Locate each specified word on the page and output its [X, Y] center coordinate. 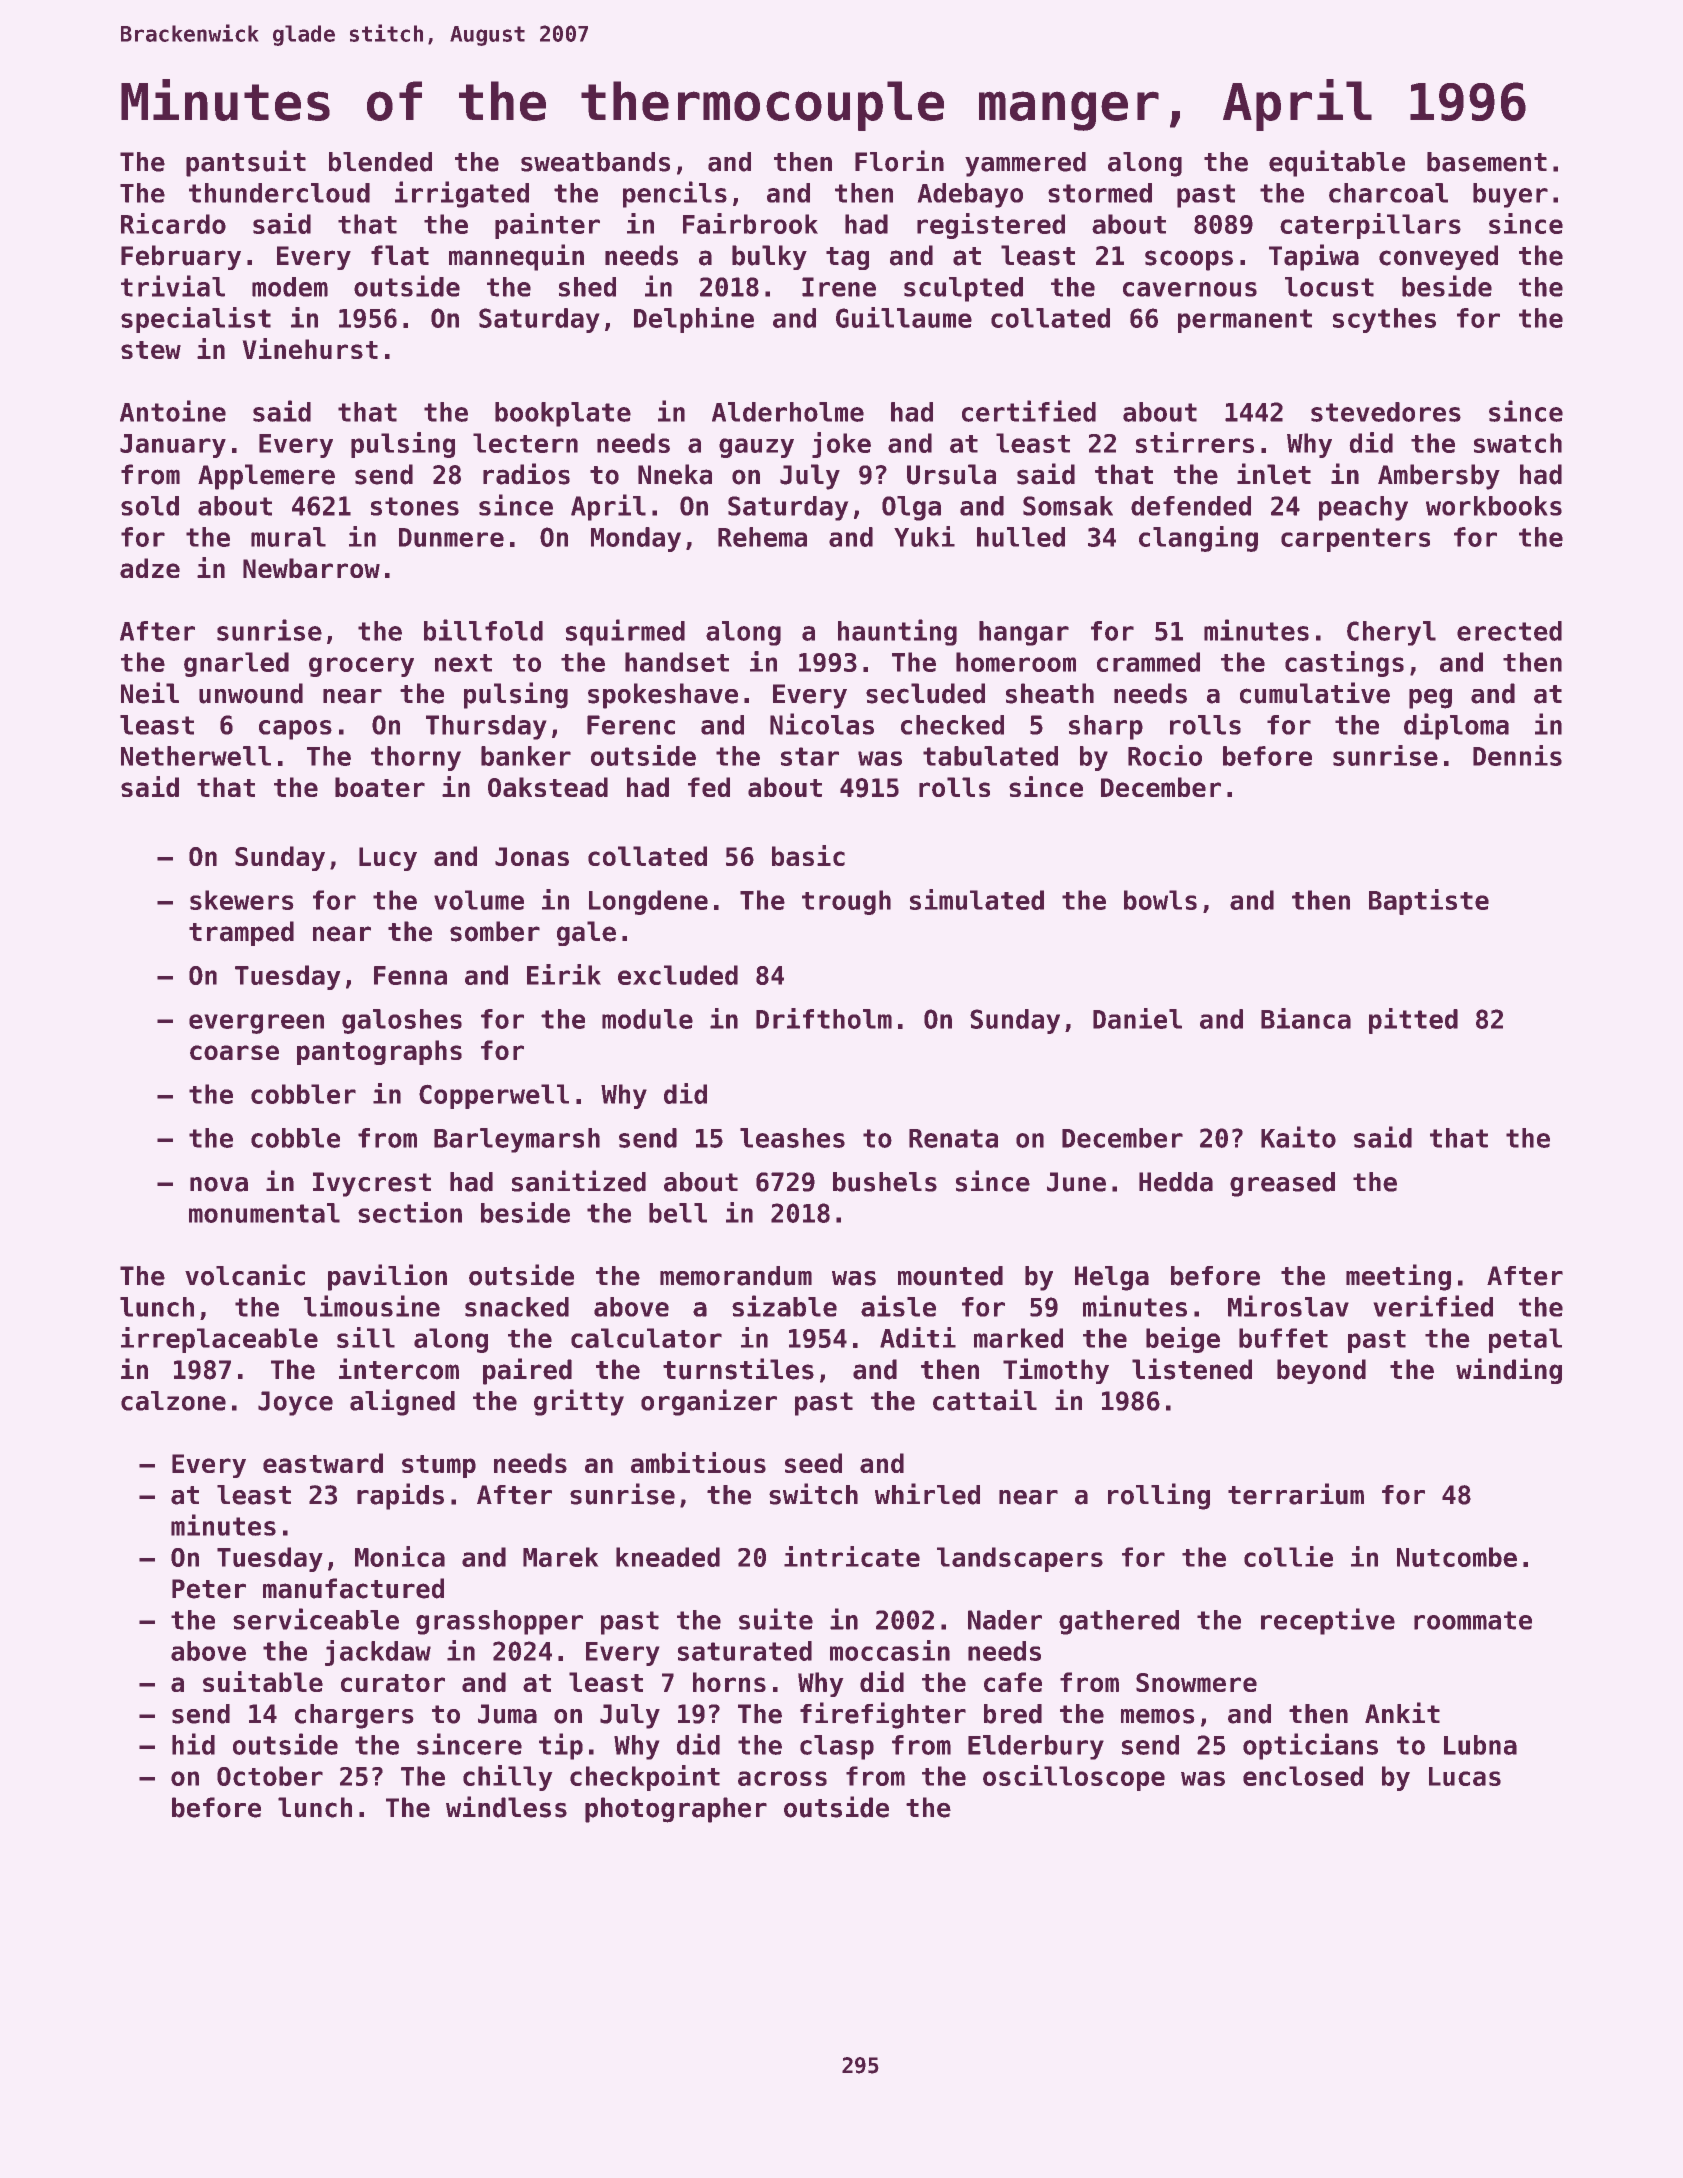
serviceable [316, 1619]
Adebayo [970, 195]
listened [1192, 1369]
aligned [402, 1402]
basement [1487, 162]
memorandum [736, 1276]
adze [150, 568]
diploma [1456, 726]
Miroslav [1288, 1306]
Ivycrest [372, 1184]
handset [677, 662]
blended [380, 162]
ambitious [698, 1462]
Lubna [1480, 1745]
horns [729, 1682]
